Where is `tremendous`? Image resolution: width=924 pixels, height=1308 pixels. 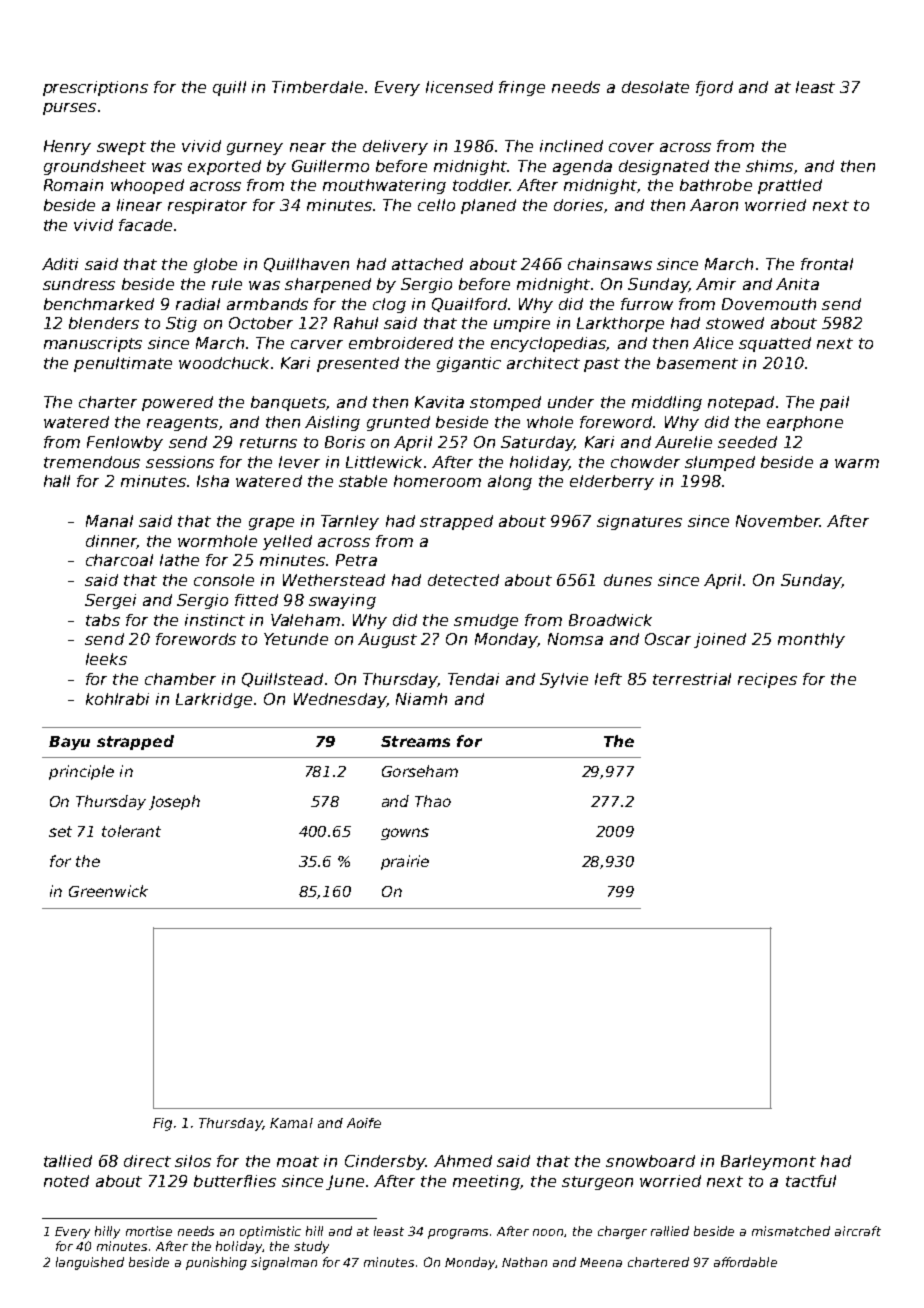
tremendous is located at coordinates (92, 462).
